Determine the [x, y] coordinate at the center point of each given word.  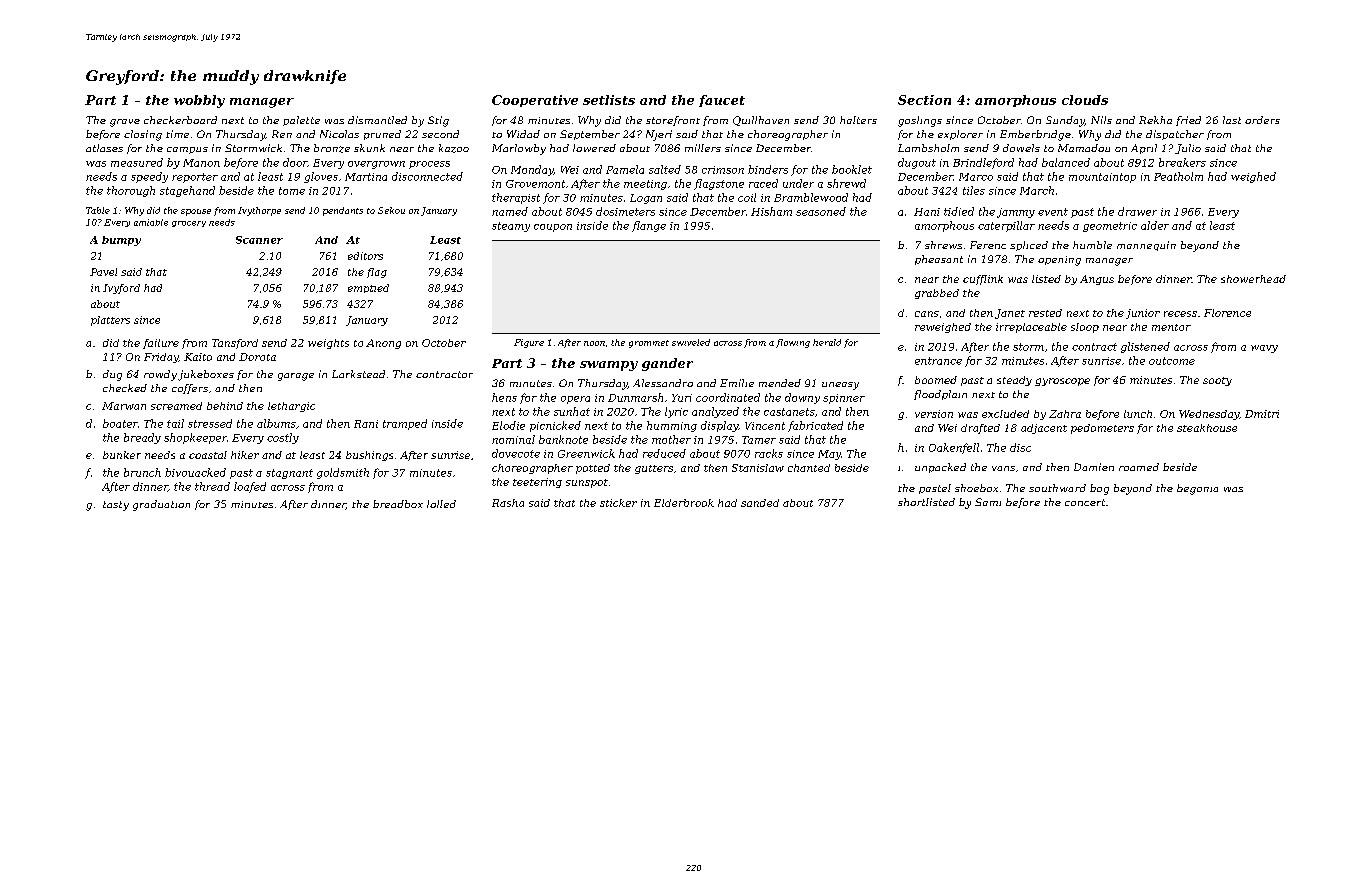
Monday [532, 170]
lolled [441, 504]
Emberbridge [1035, 135]
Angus [1097, 280]
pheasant [939, 260]
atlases [104, 148]
